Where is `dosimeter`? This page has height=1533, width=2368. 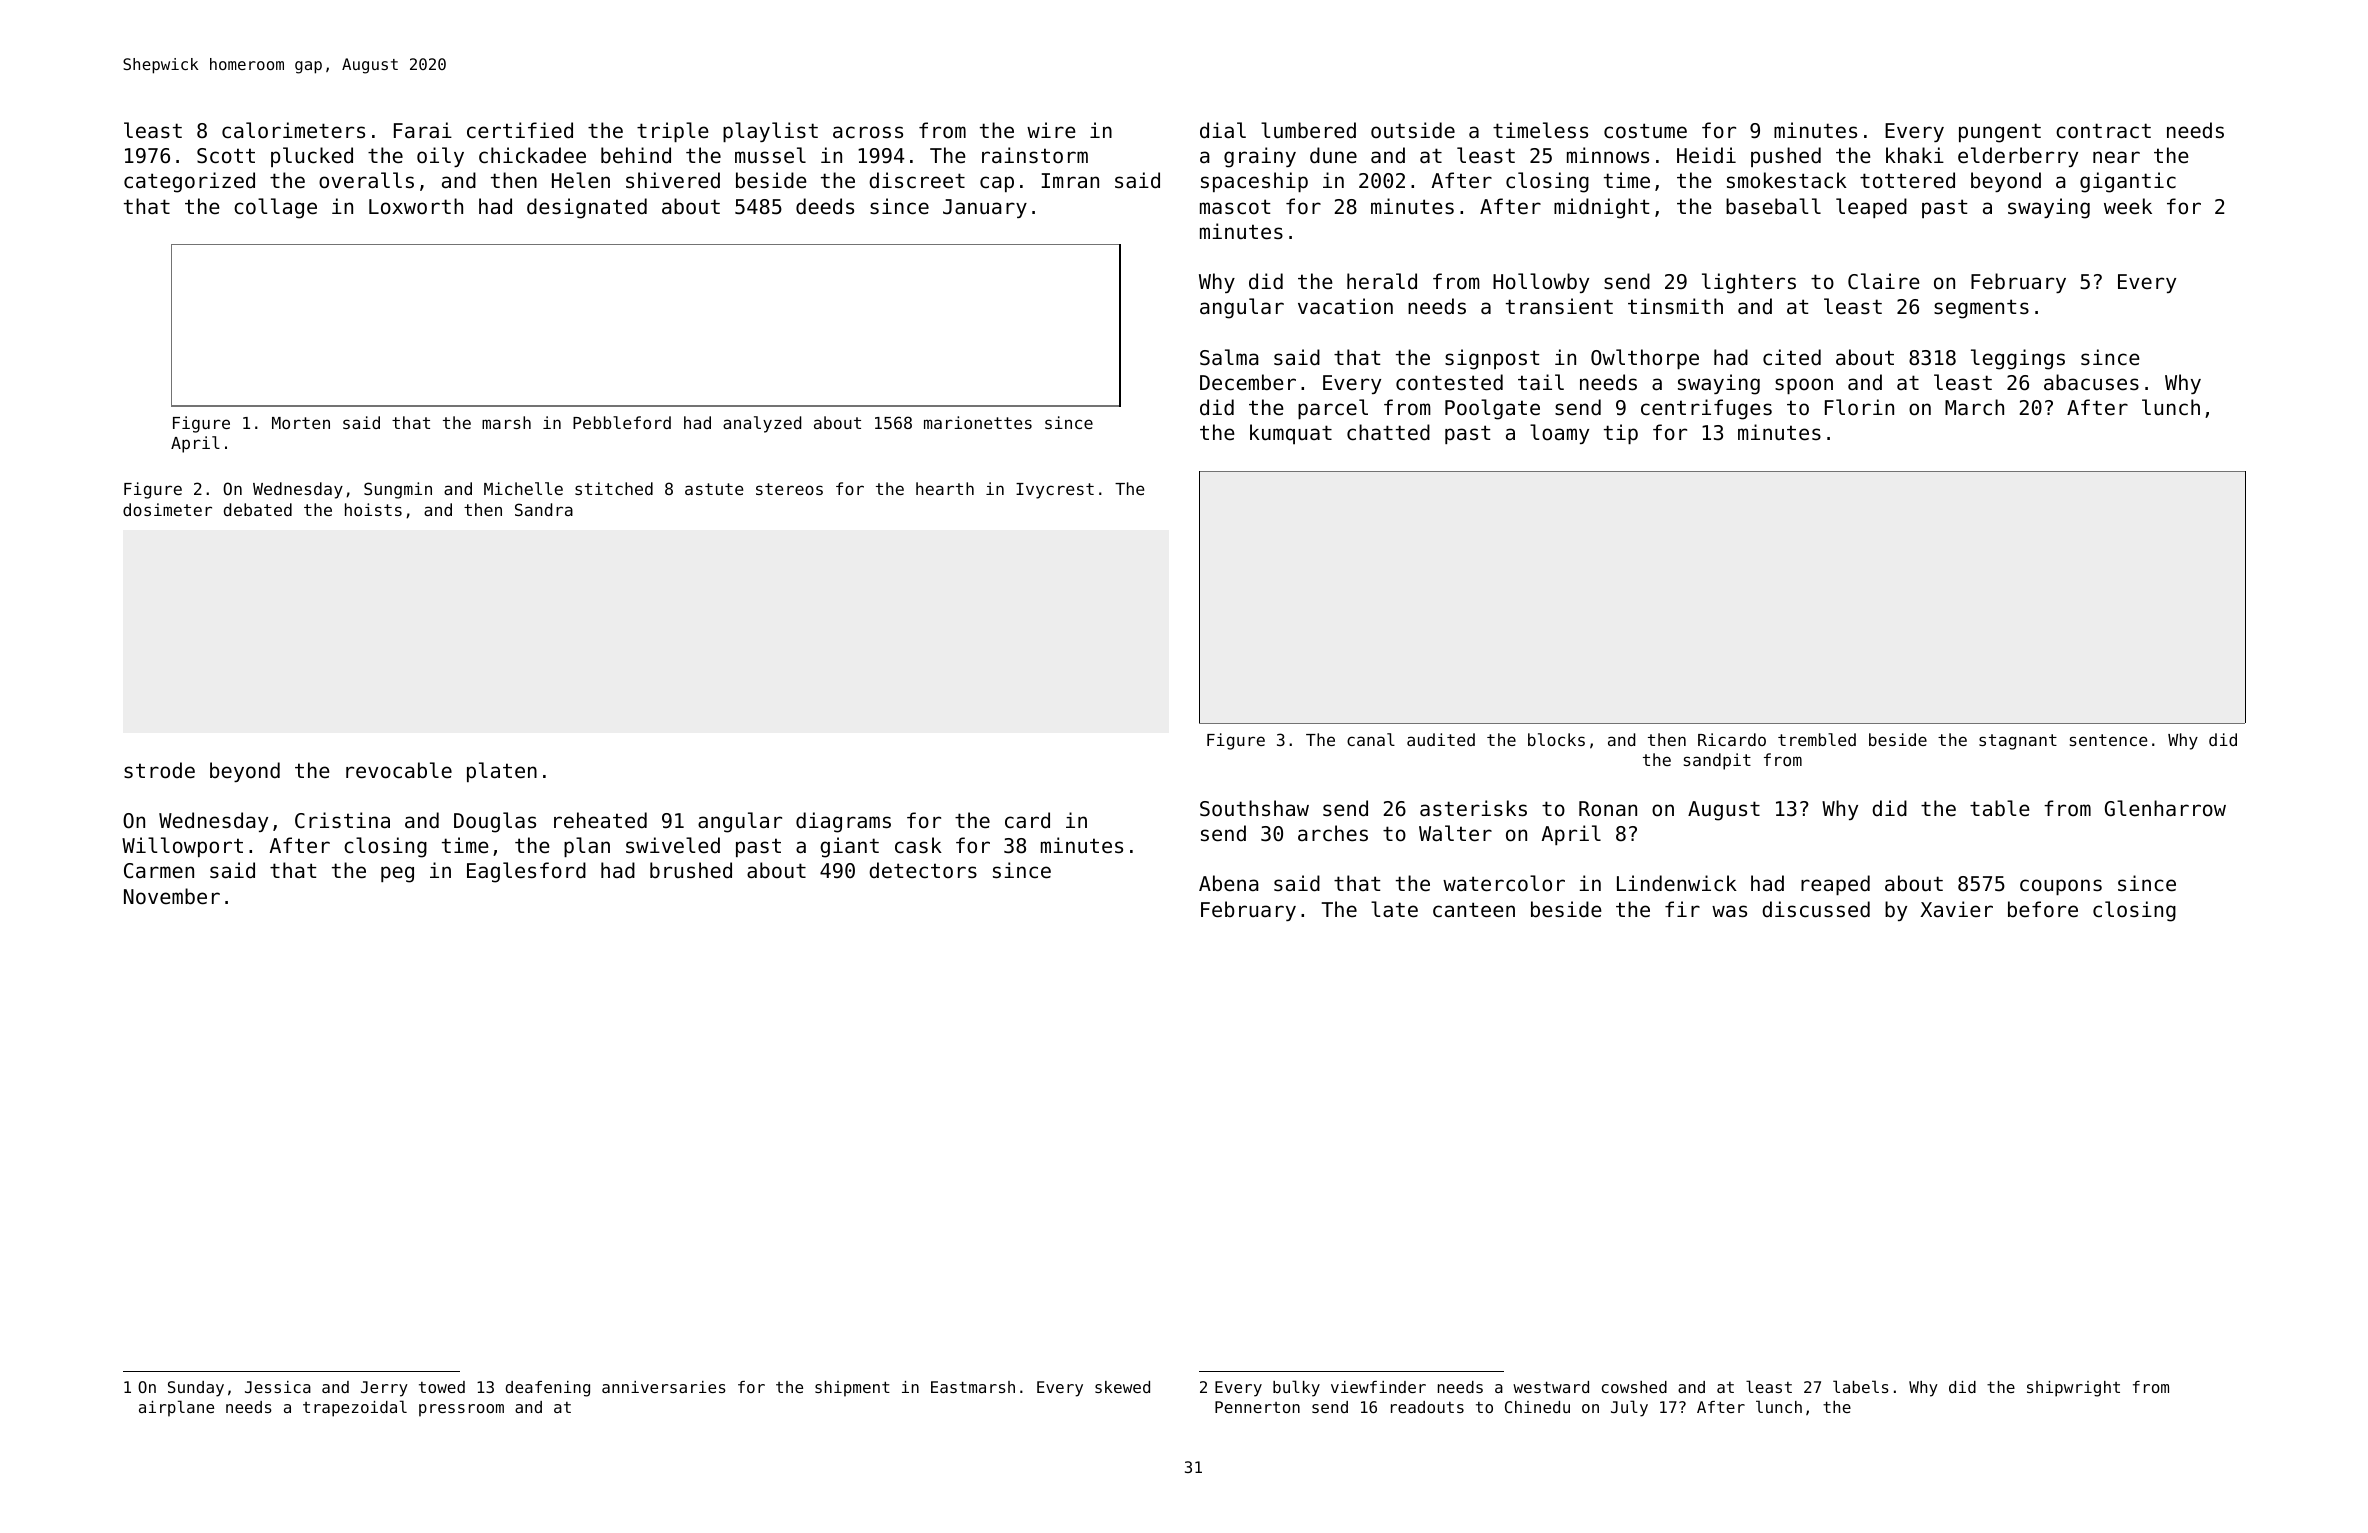 dosimeter is located at coordinates (167, 509).
